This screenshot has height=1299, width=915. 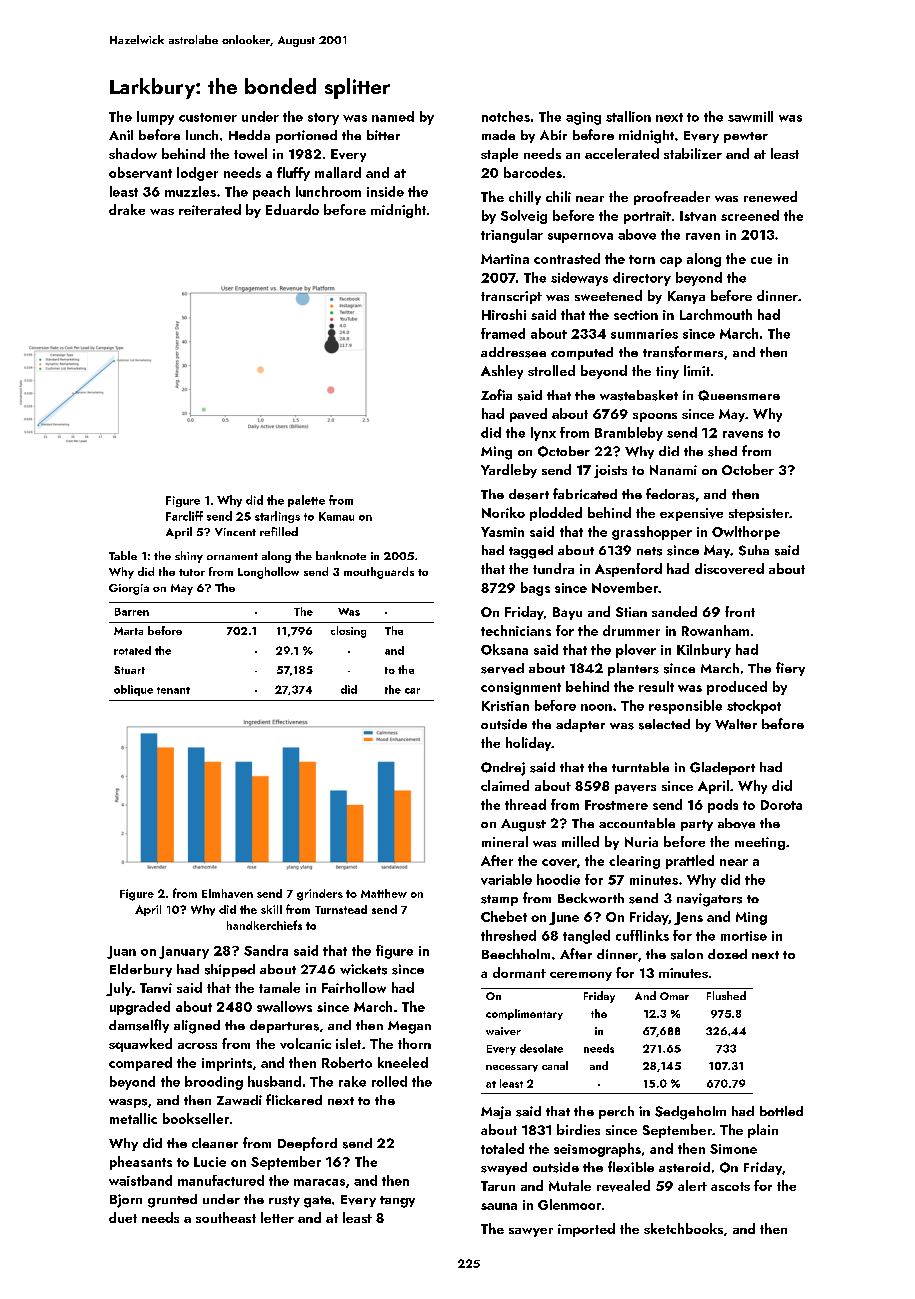 What do you see at coordinates (642, 935) in the screenshot?
I see `cufflinks` at bounding box center [642, 935].
